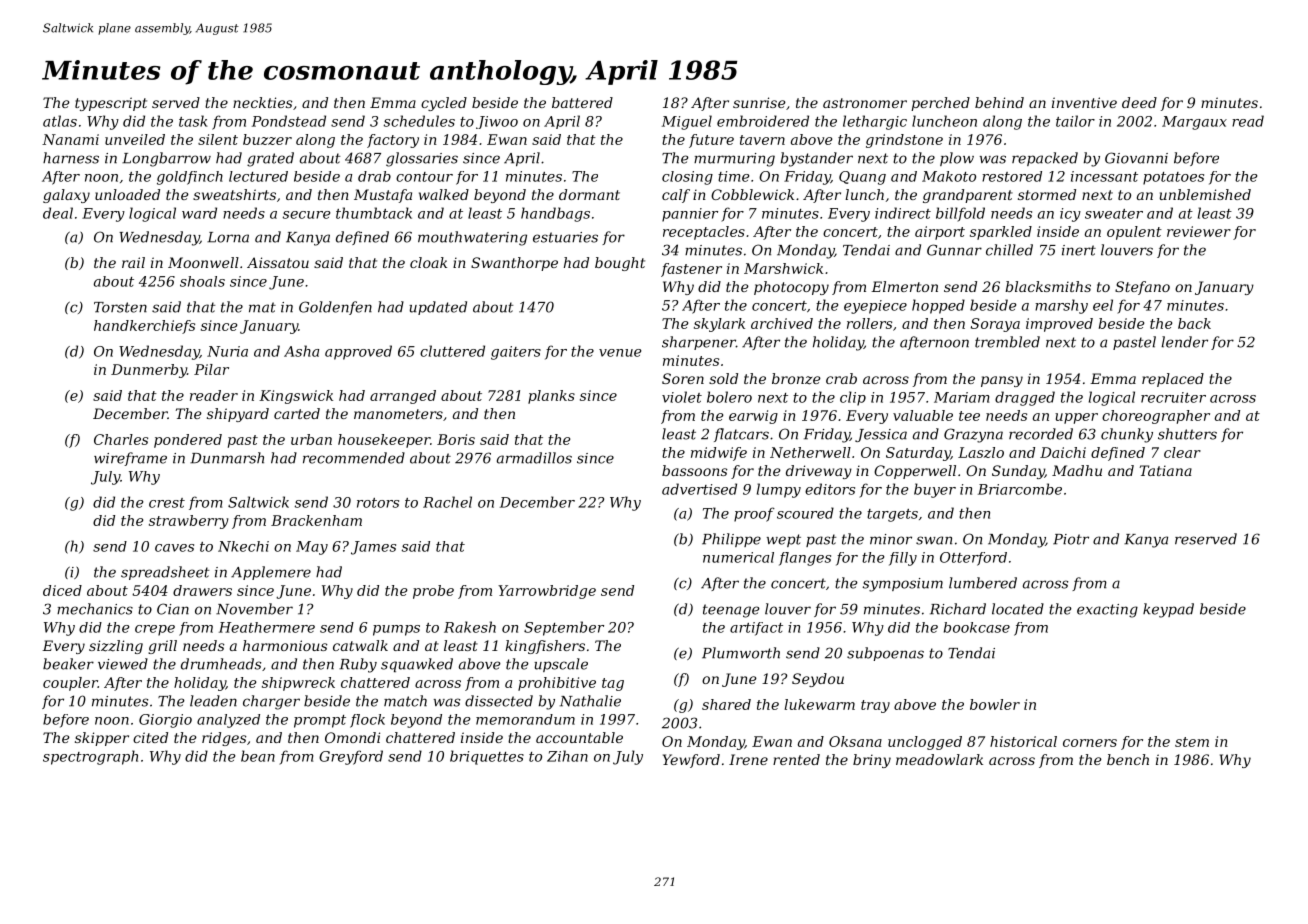 The image size is (1308, 924). Describe the element at coordinates (547, 592) in the screenshot. I see `Yarrowbridge` at that location.
